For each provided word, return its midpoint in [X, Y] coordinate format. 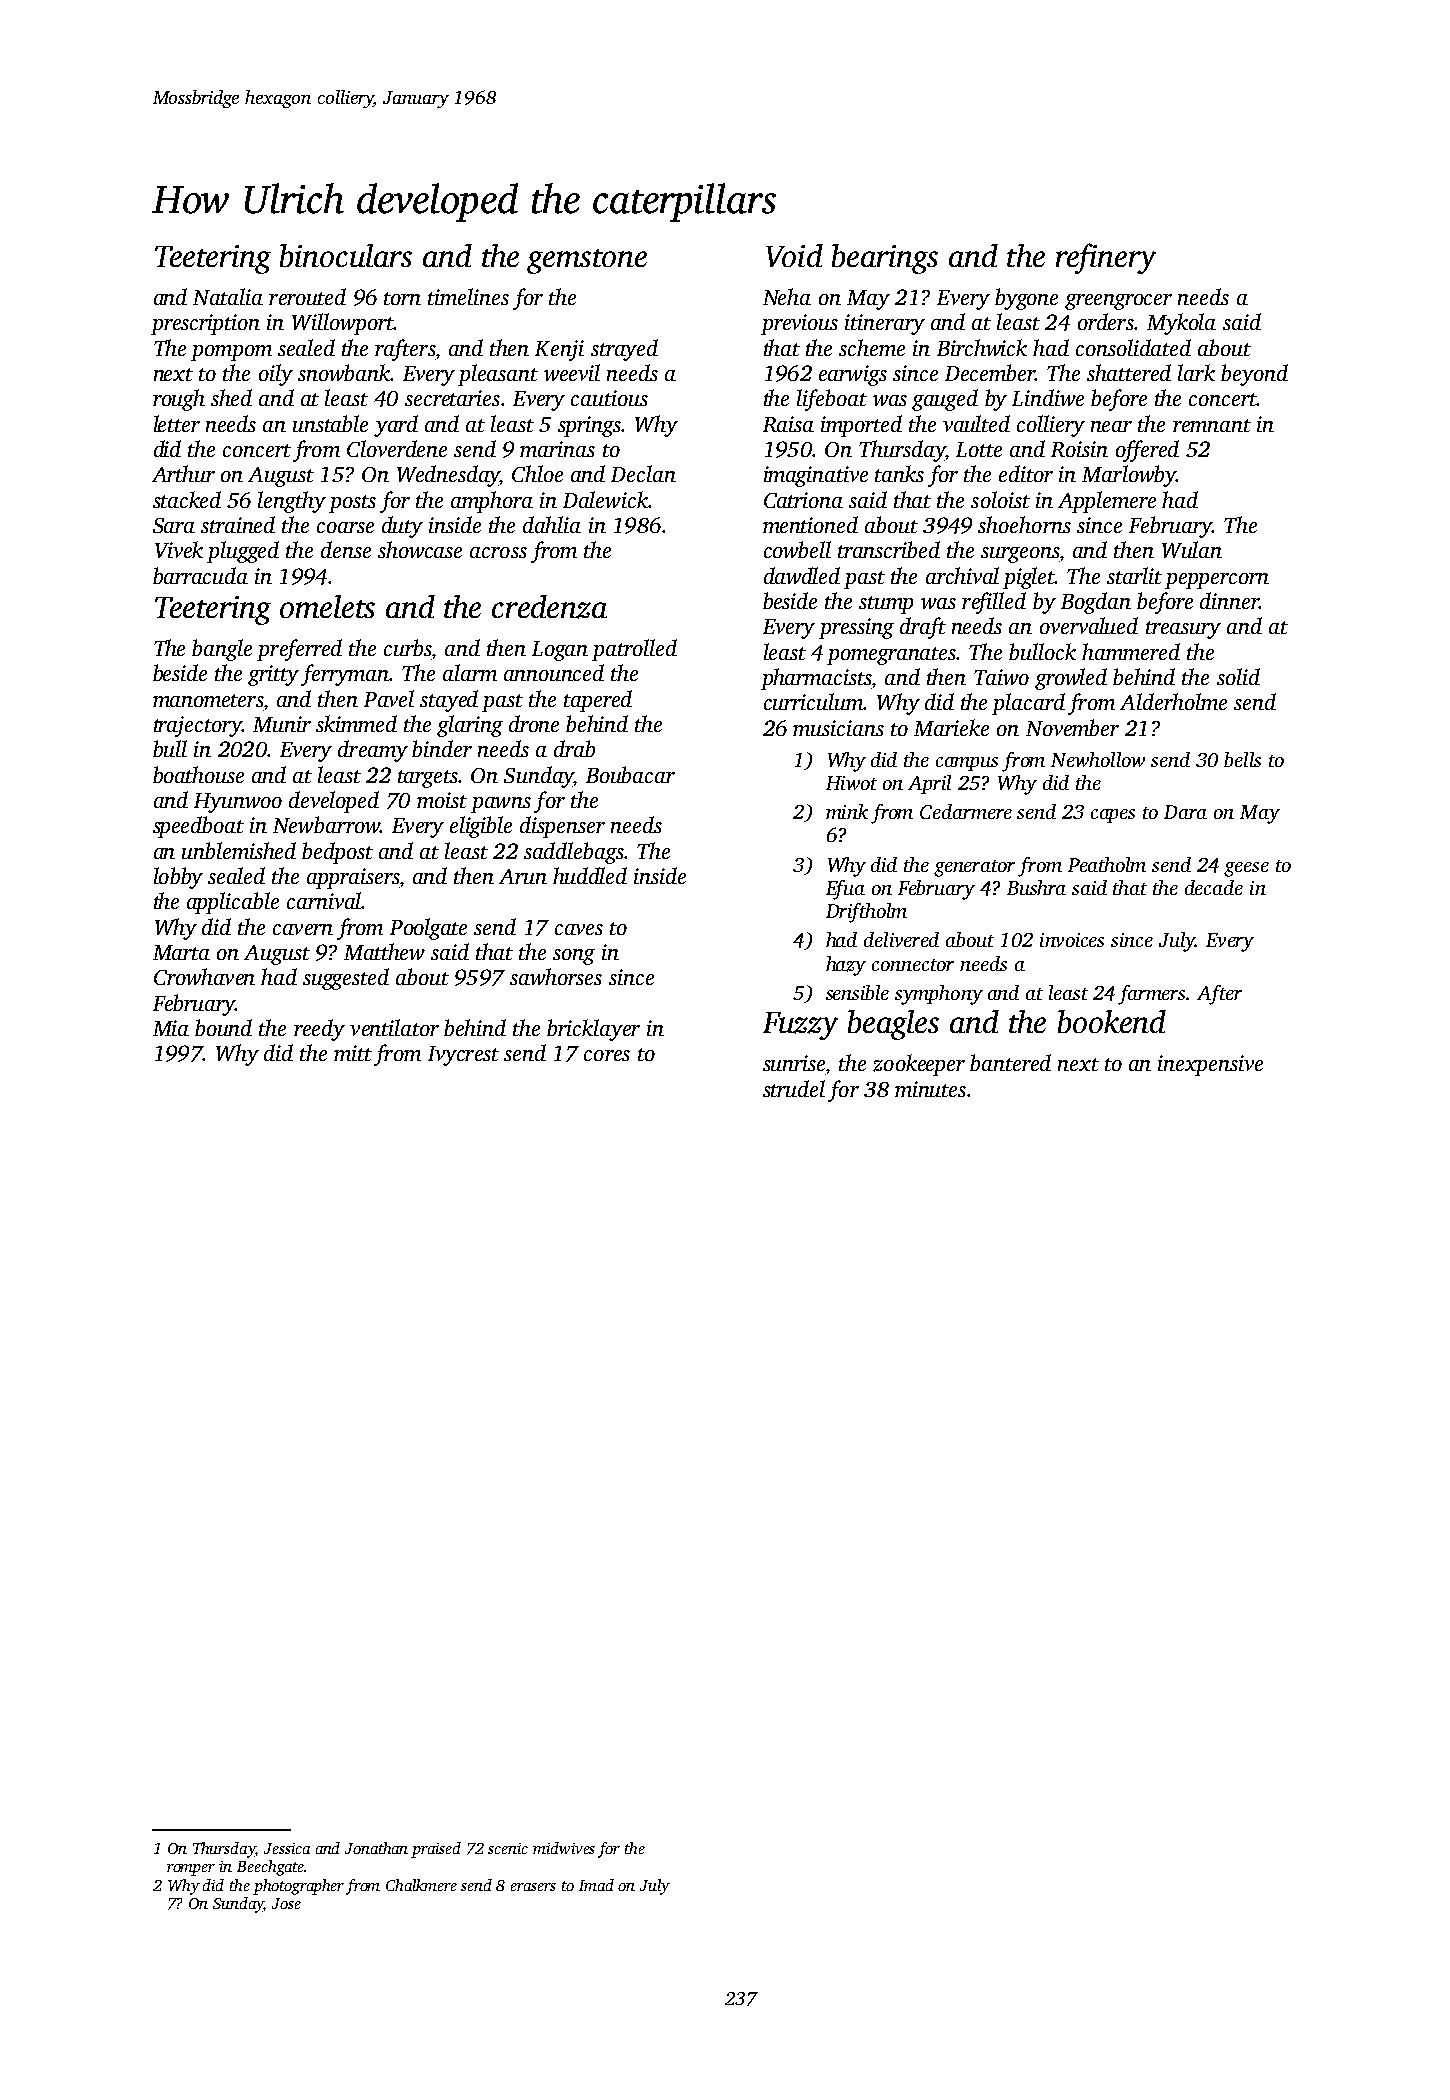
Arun [523, 876]
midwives [564, 1848]
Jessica [287, 1848]
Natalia [228, 296]
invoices [1072, 940]
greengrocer [1118, 302]
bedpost [337, 853]
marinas [557, 449]
